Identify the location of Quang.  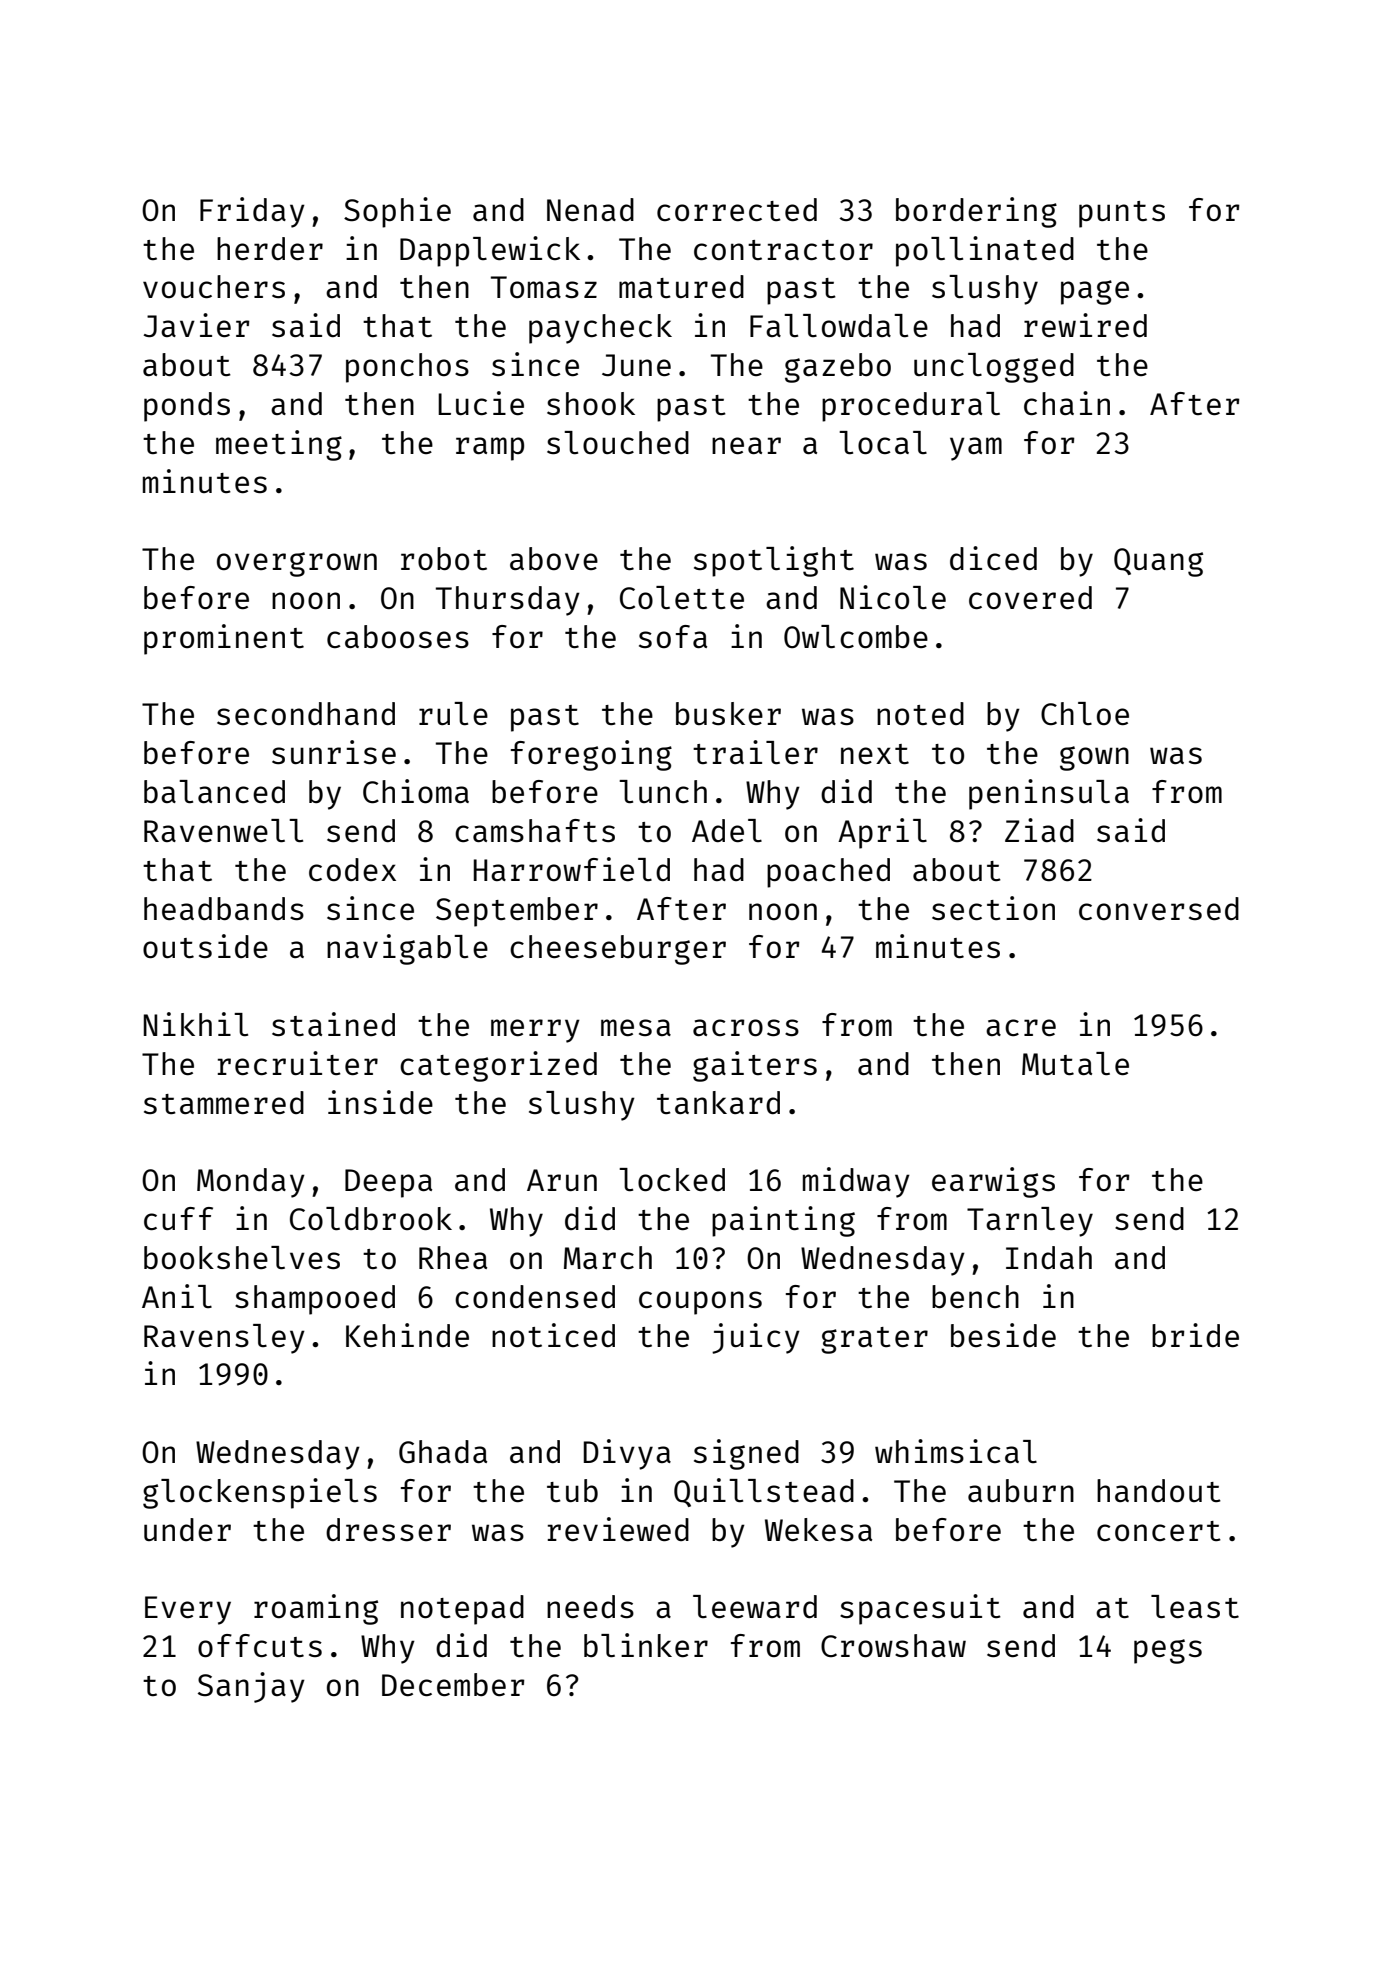
(1158, 562).
